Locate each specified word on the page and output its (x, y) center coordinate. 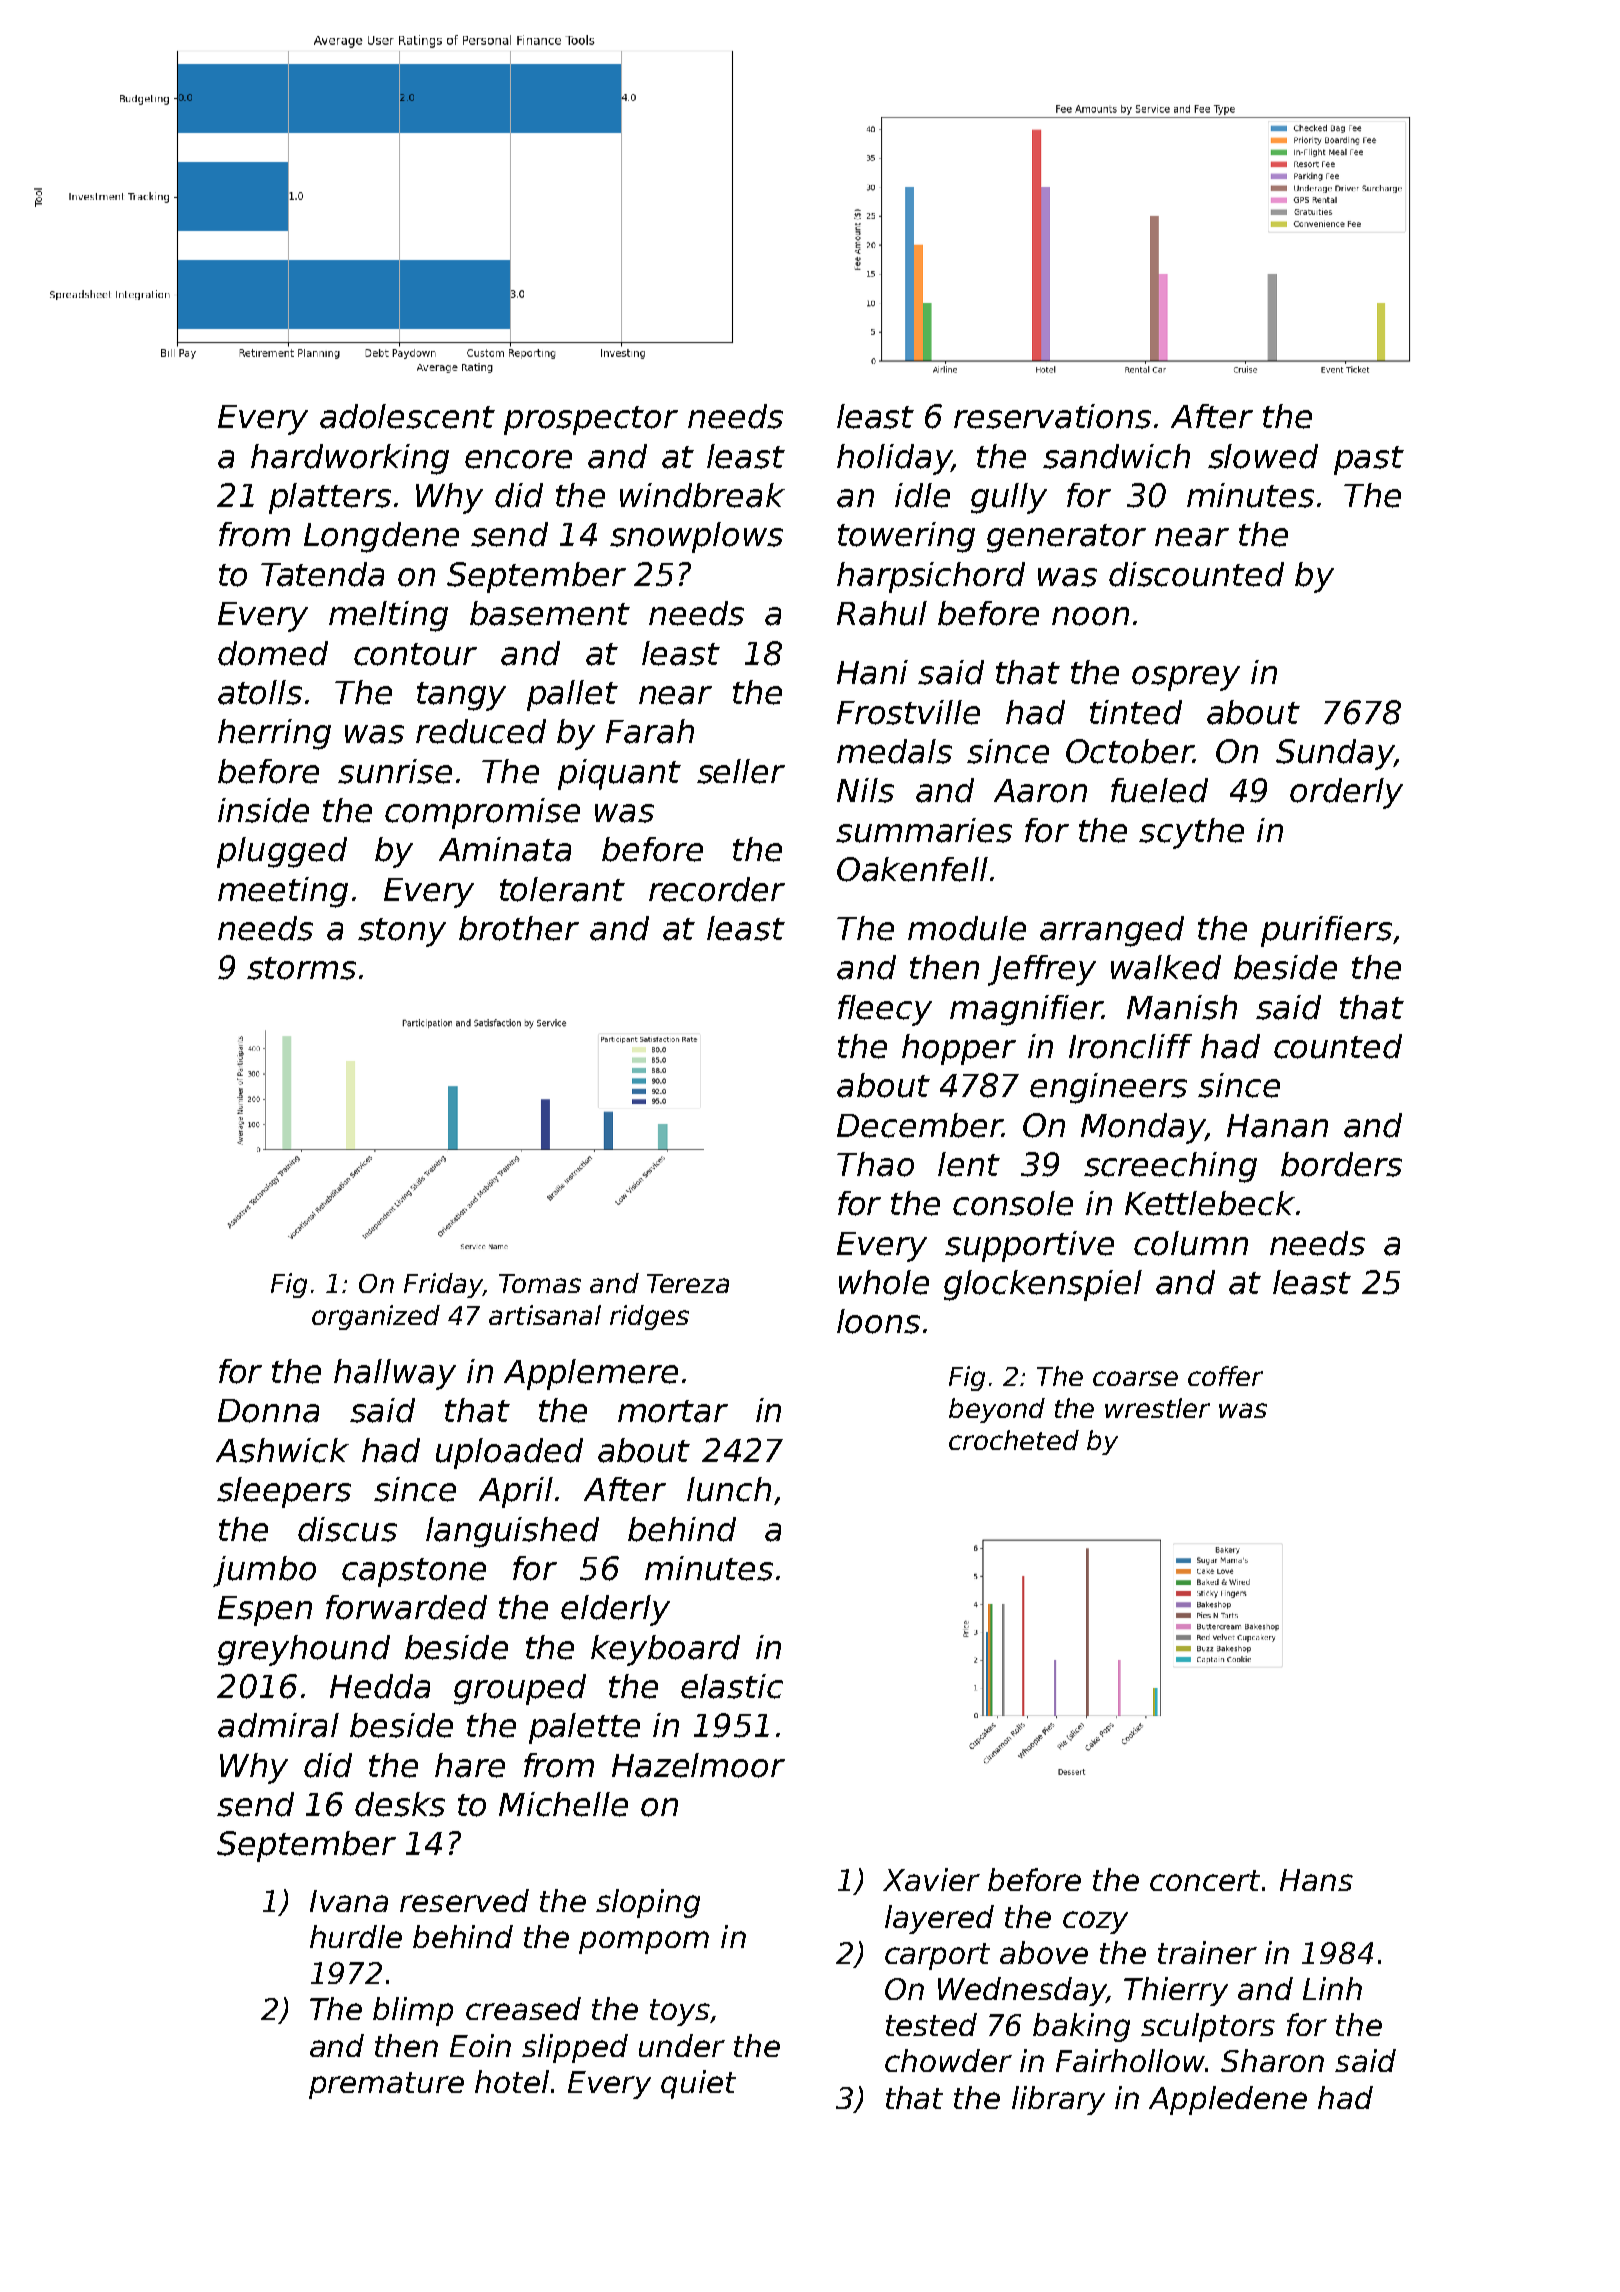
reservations (1052, 416)
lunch (729, 1489)
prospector (591, 420)
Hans (1316, 1880)
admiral (278, 1725)
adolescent (407, 416)
